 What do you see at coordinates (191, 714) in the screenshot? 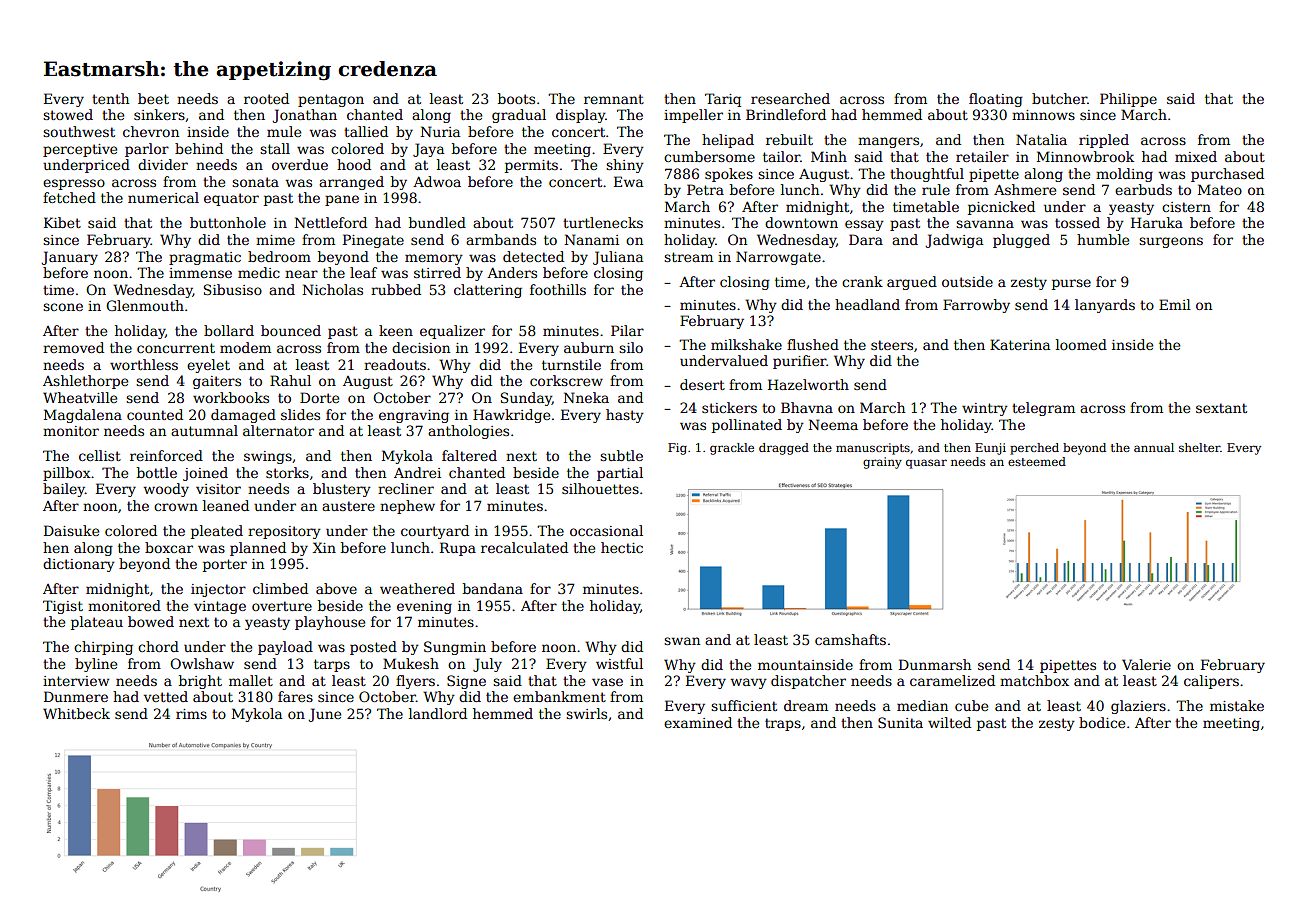
I see `rims` at bounding box center [191, 714].
